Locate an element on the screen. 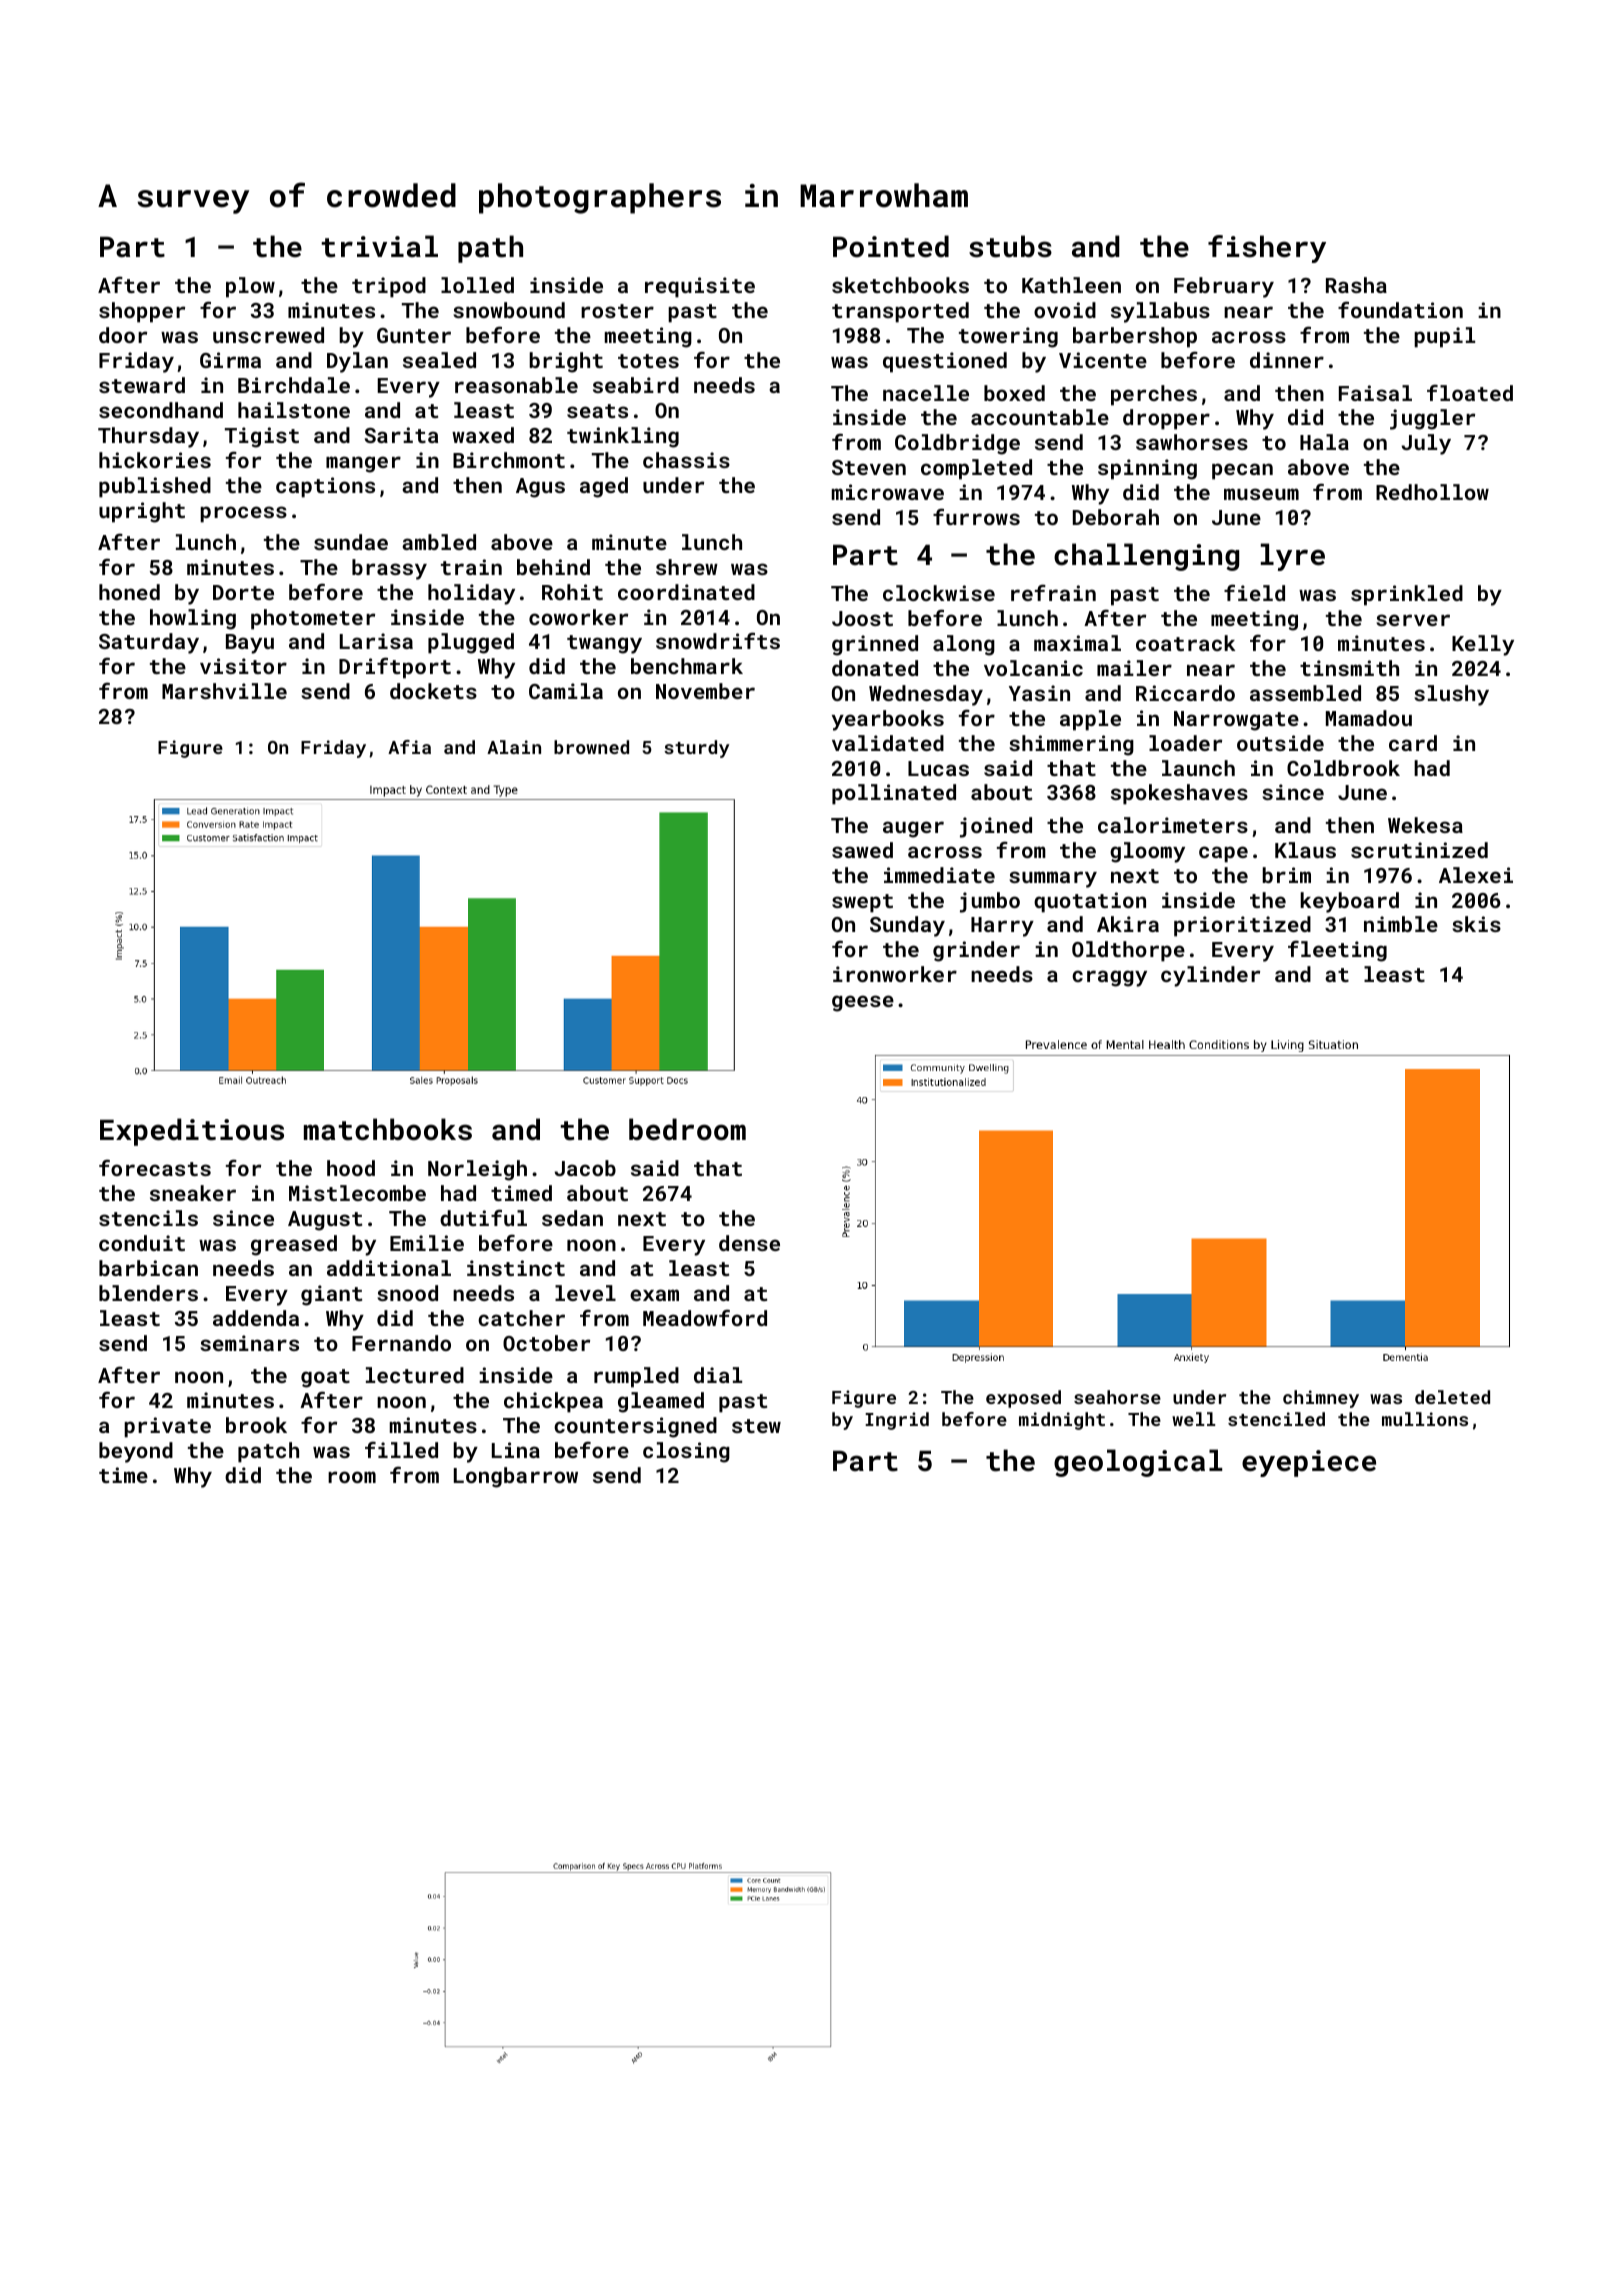 This screenshot has width=1620, height=2292. Marshville is located at coordinates (224, 691).
